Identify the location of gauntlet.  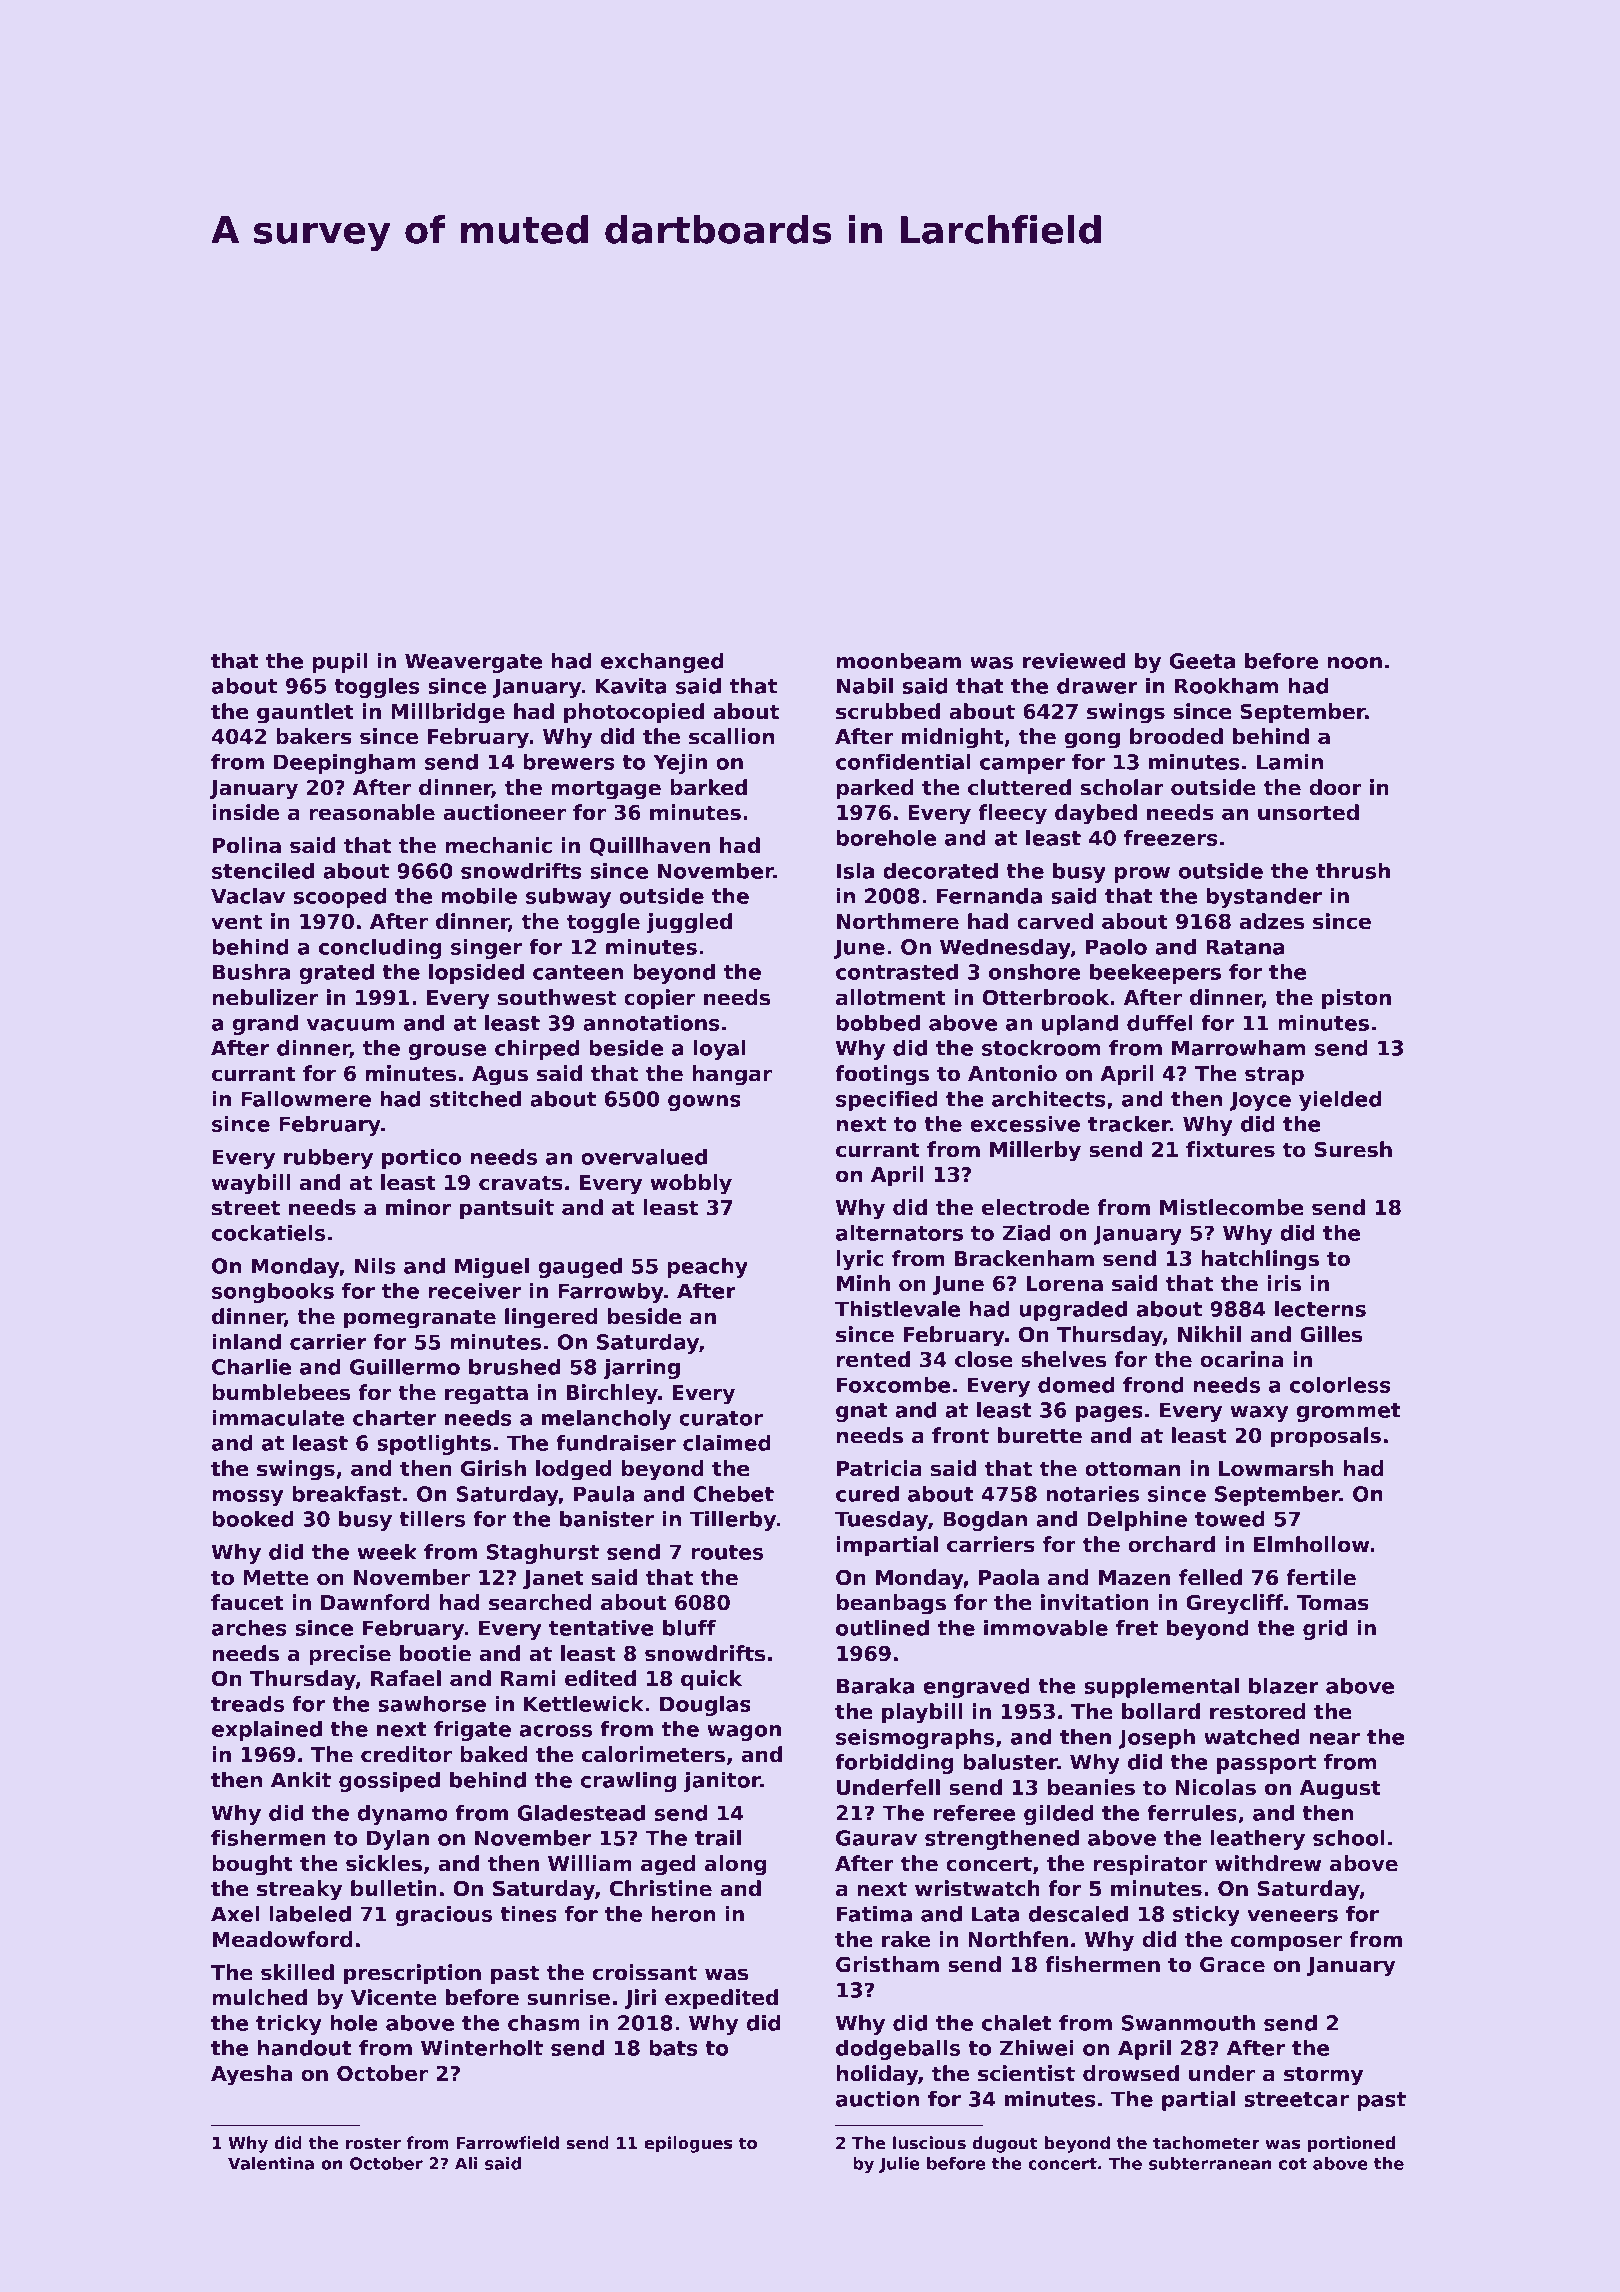
(305, 713).
